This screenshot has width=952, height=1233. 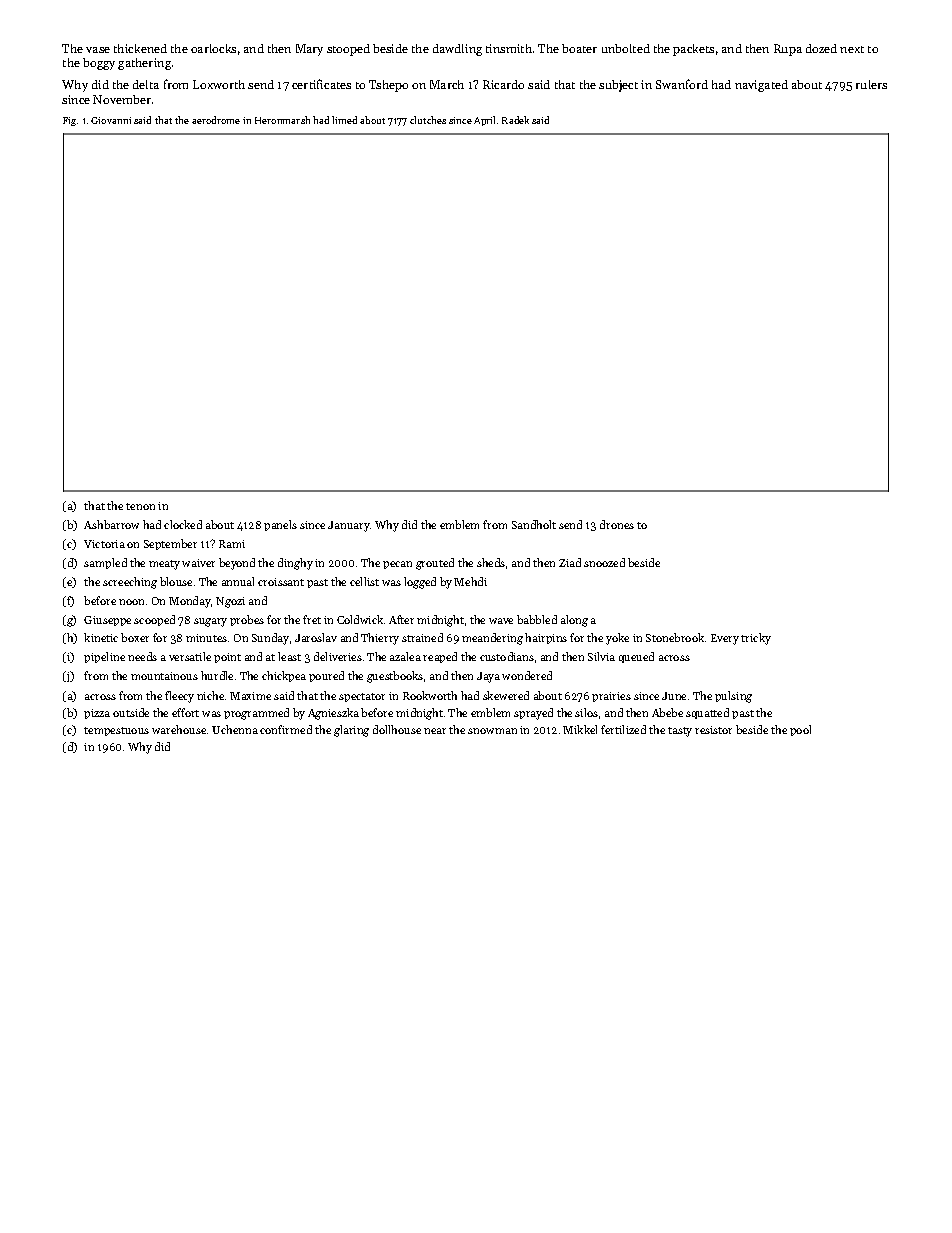 What do you see at coordinates (484, 121) in the screenshot?
I see `April` at bounding box center [484, 121].
